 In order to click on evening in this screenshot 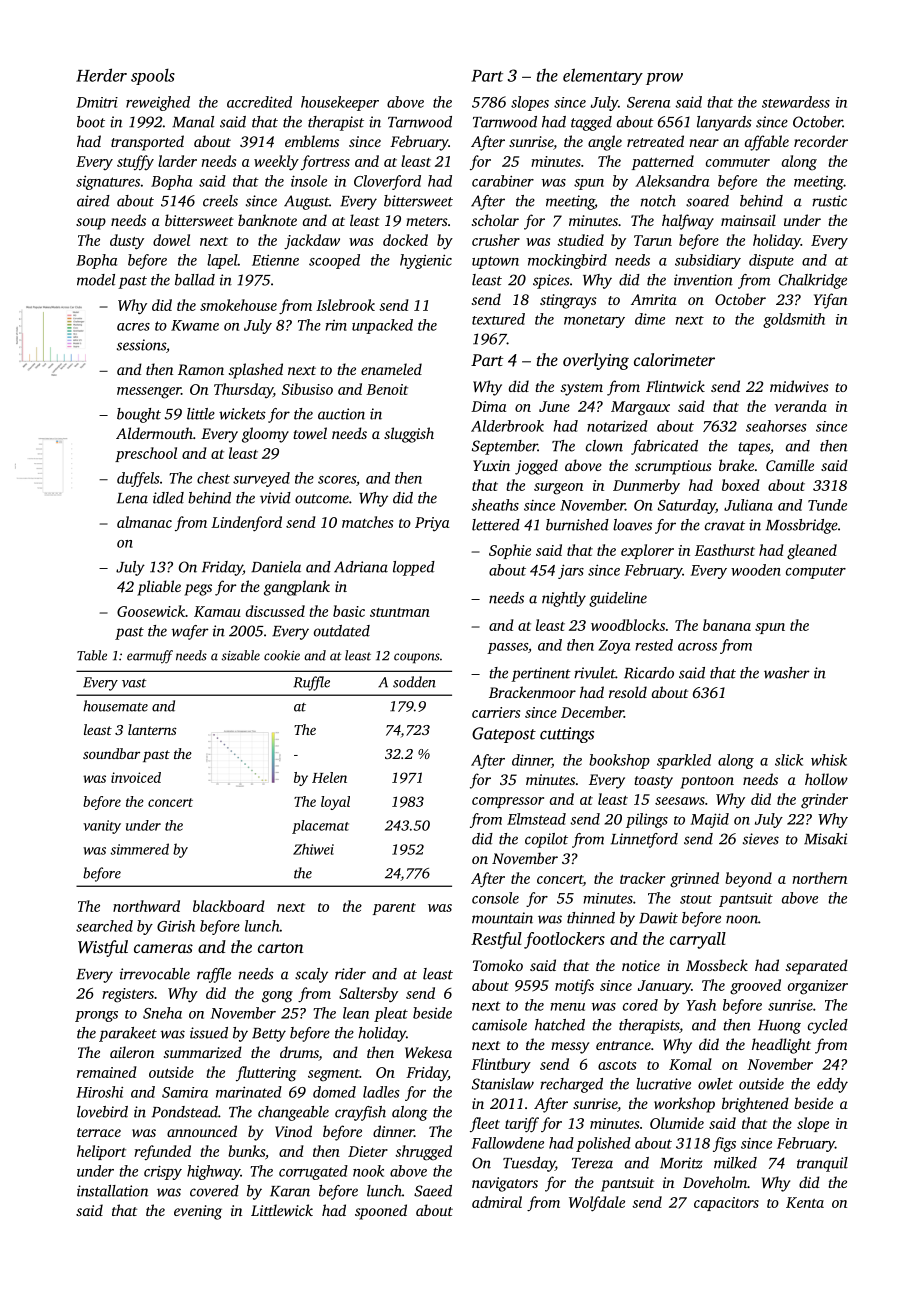, I will do `click(198, 1212)`.
